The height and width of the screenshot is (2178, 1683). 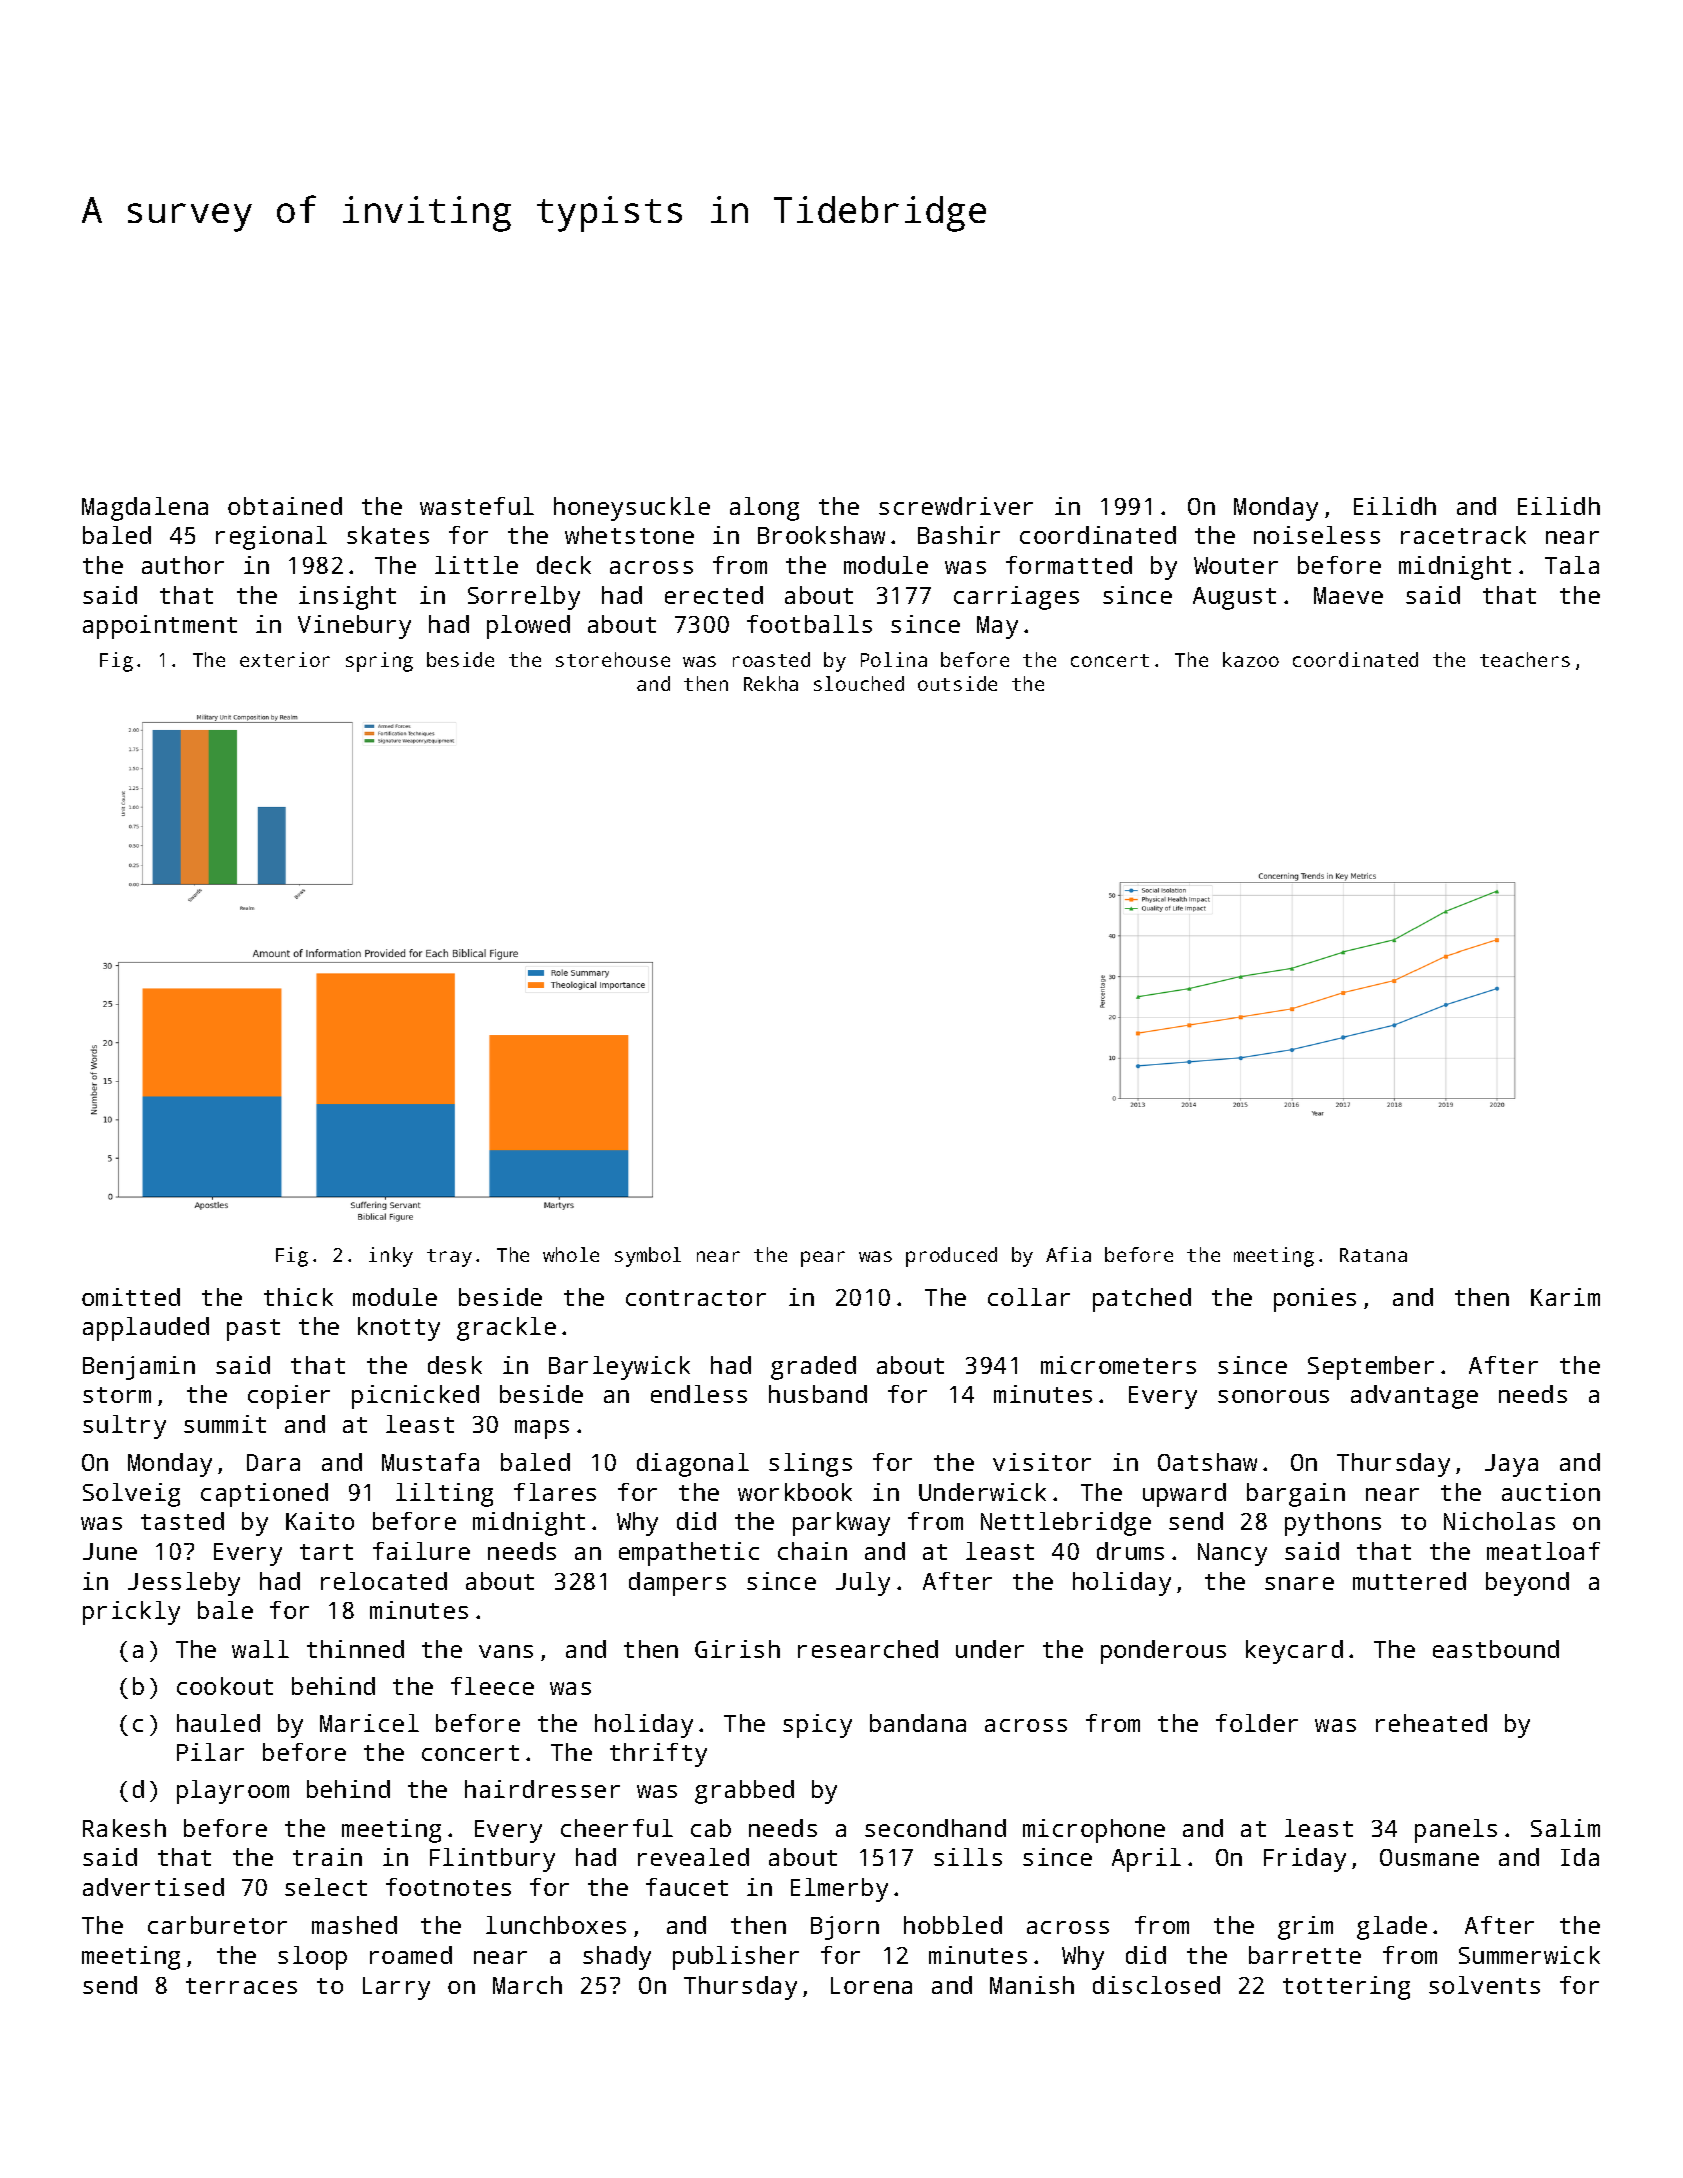 I want to click on Magdalena, so click(x=145, y=509).
